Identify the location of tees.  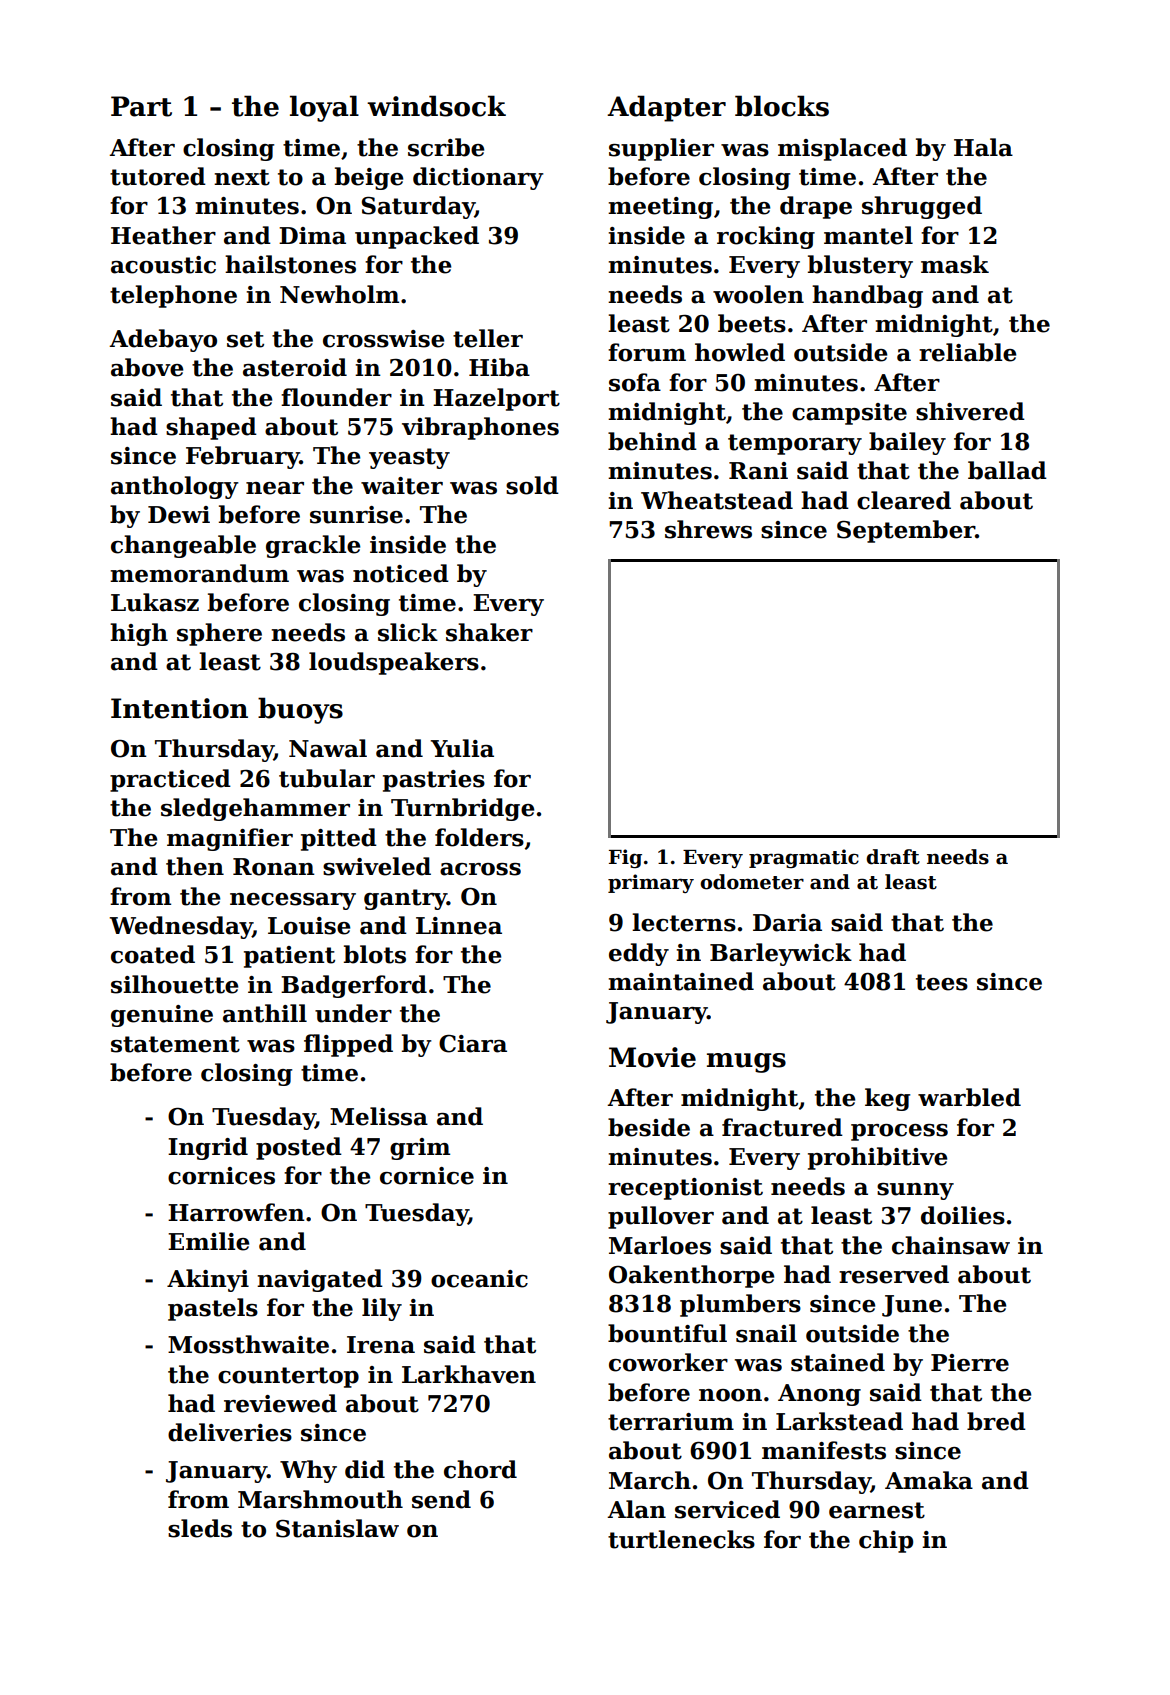
(942, 982).
